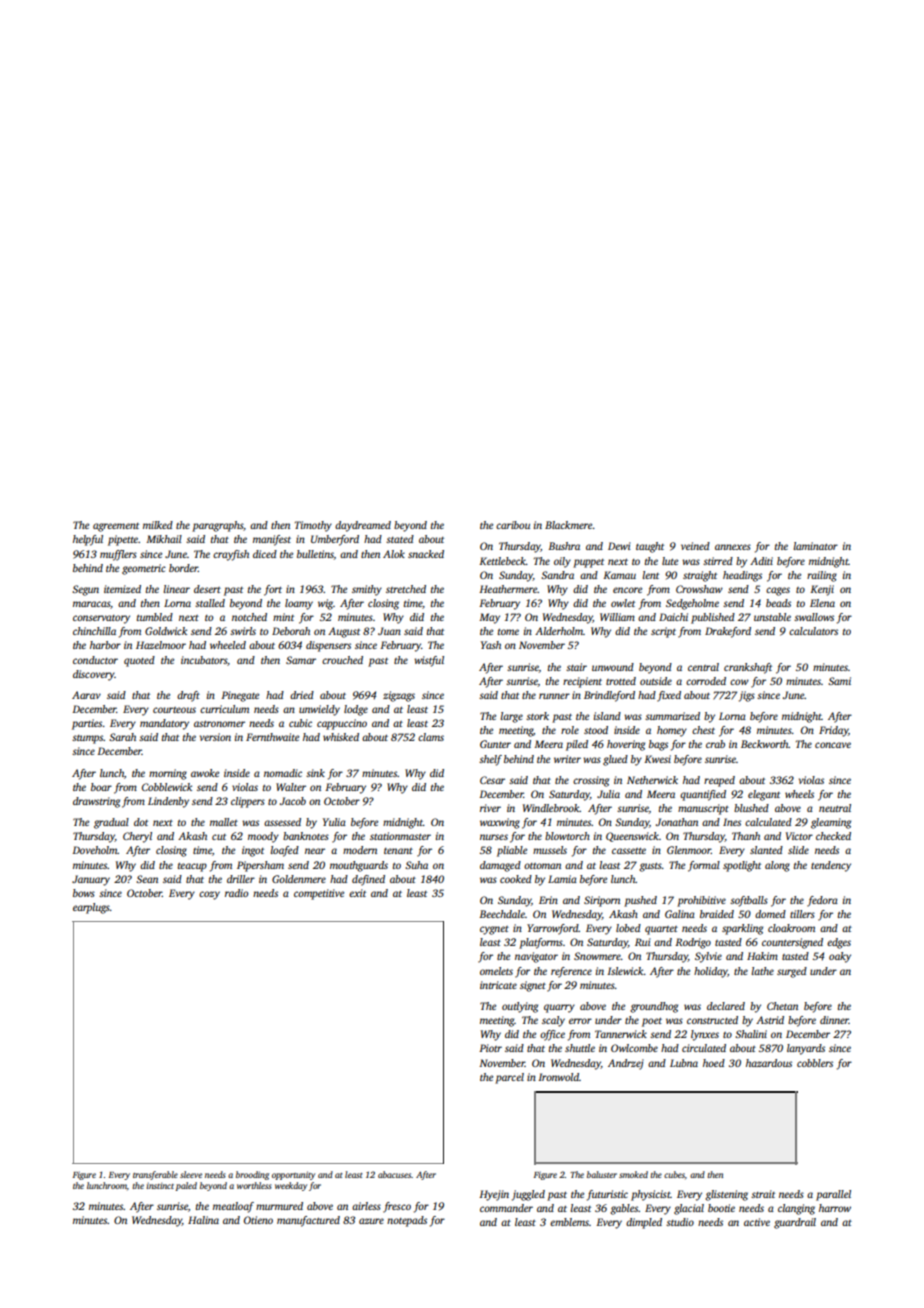 The height and width of the screenshot is (1308, 924). I want to click on parcel, so click(509, 1078).
